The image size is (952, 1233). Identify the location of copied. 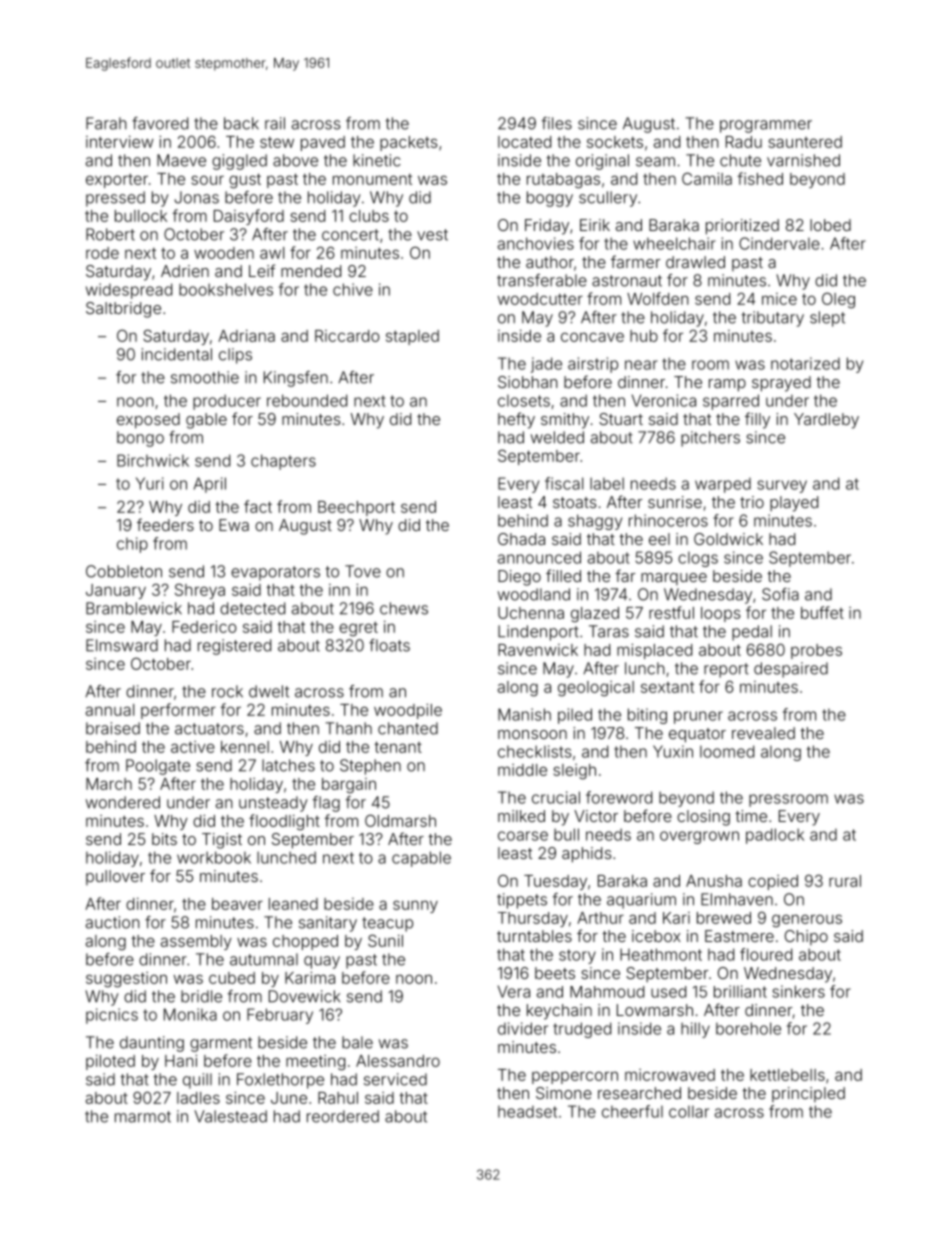
(773, 882).
